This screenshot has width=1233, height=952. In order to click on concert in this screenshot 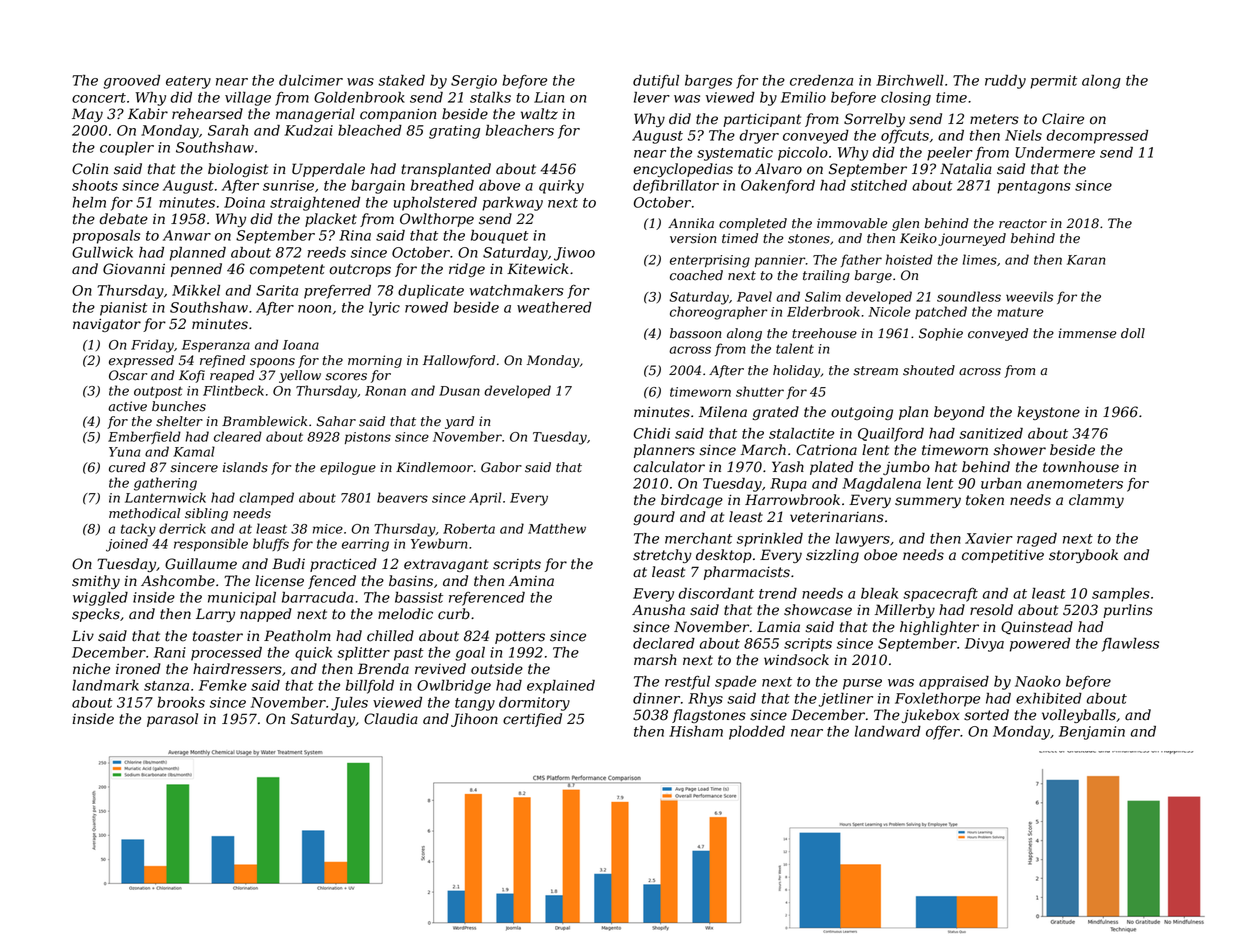, I will do `click(99, 98)`.
